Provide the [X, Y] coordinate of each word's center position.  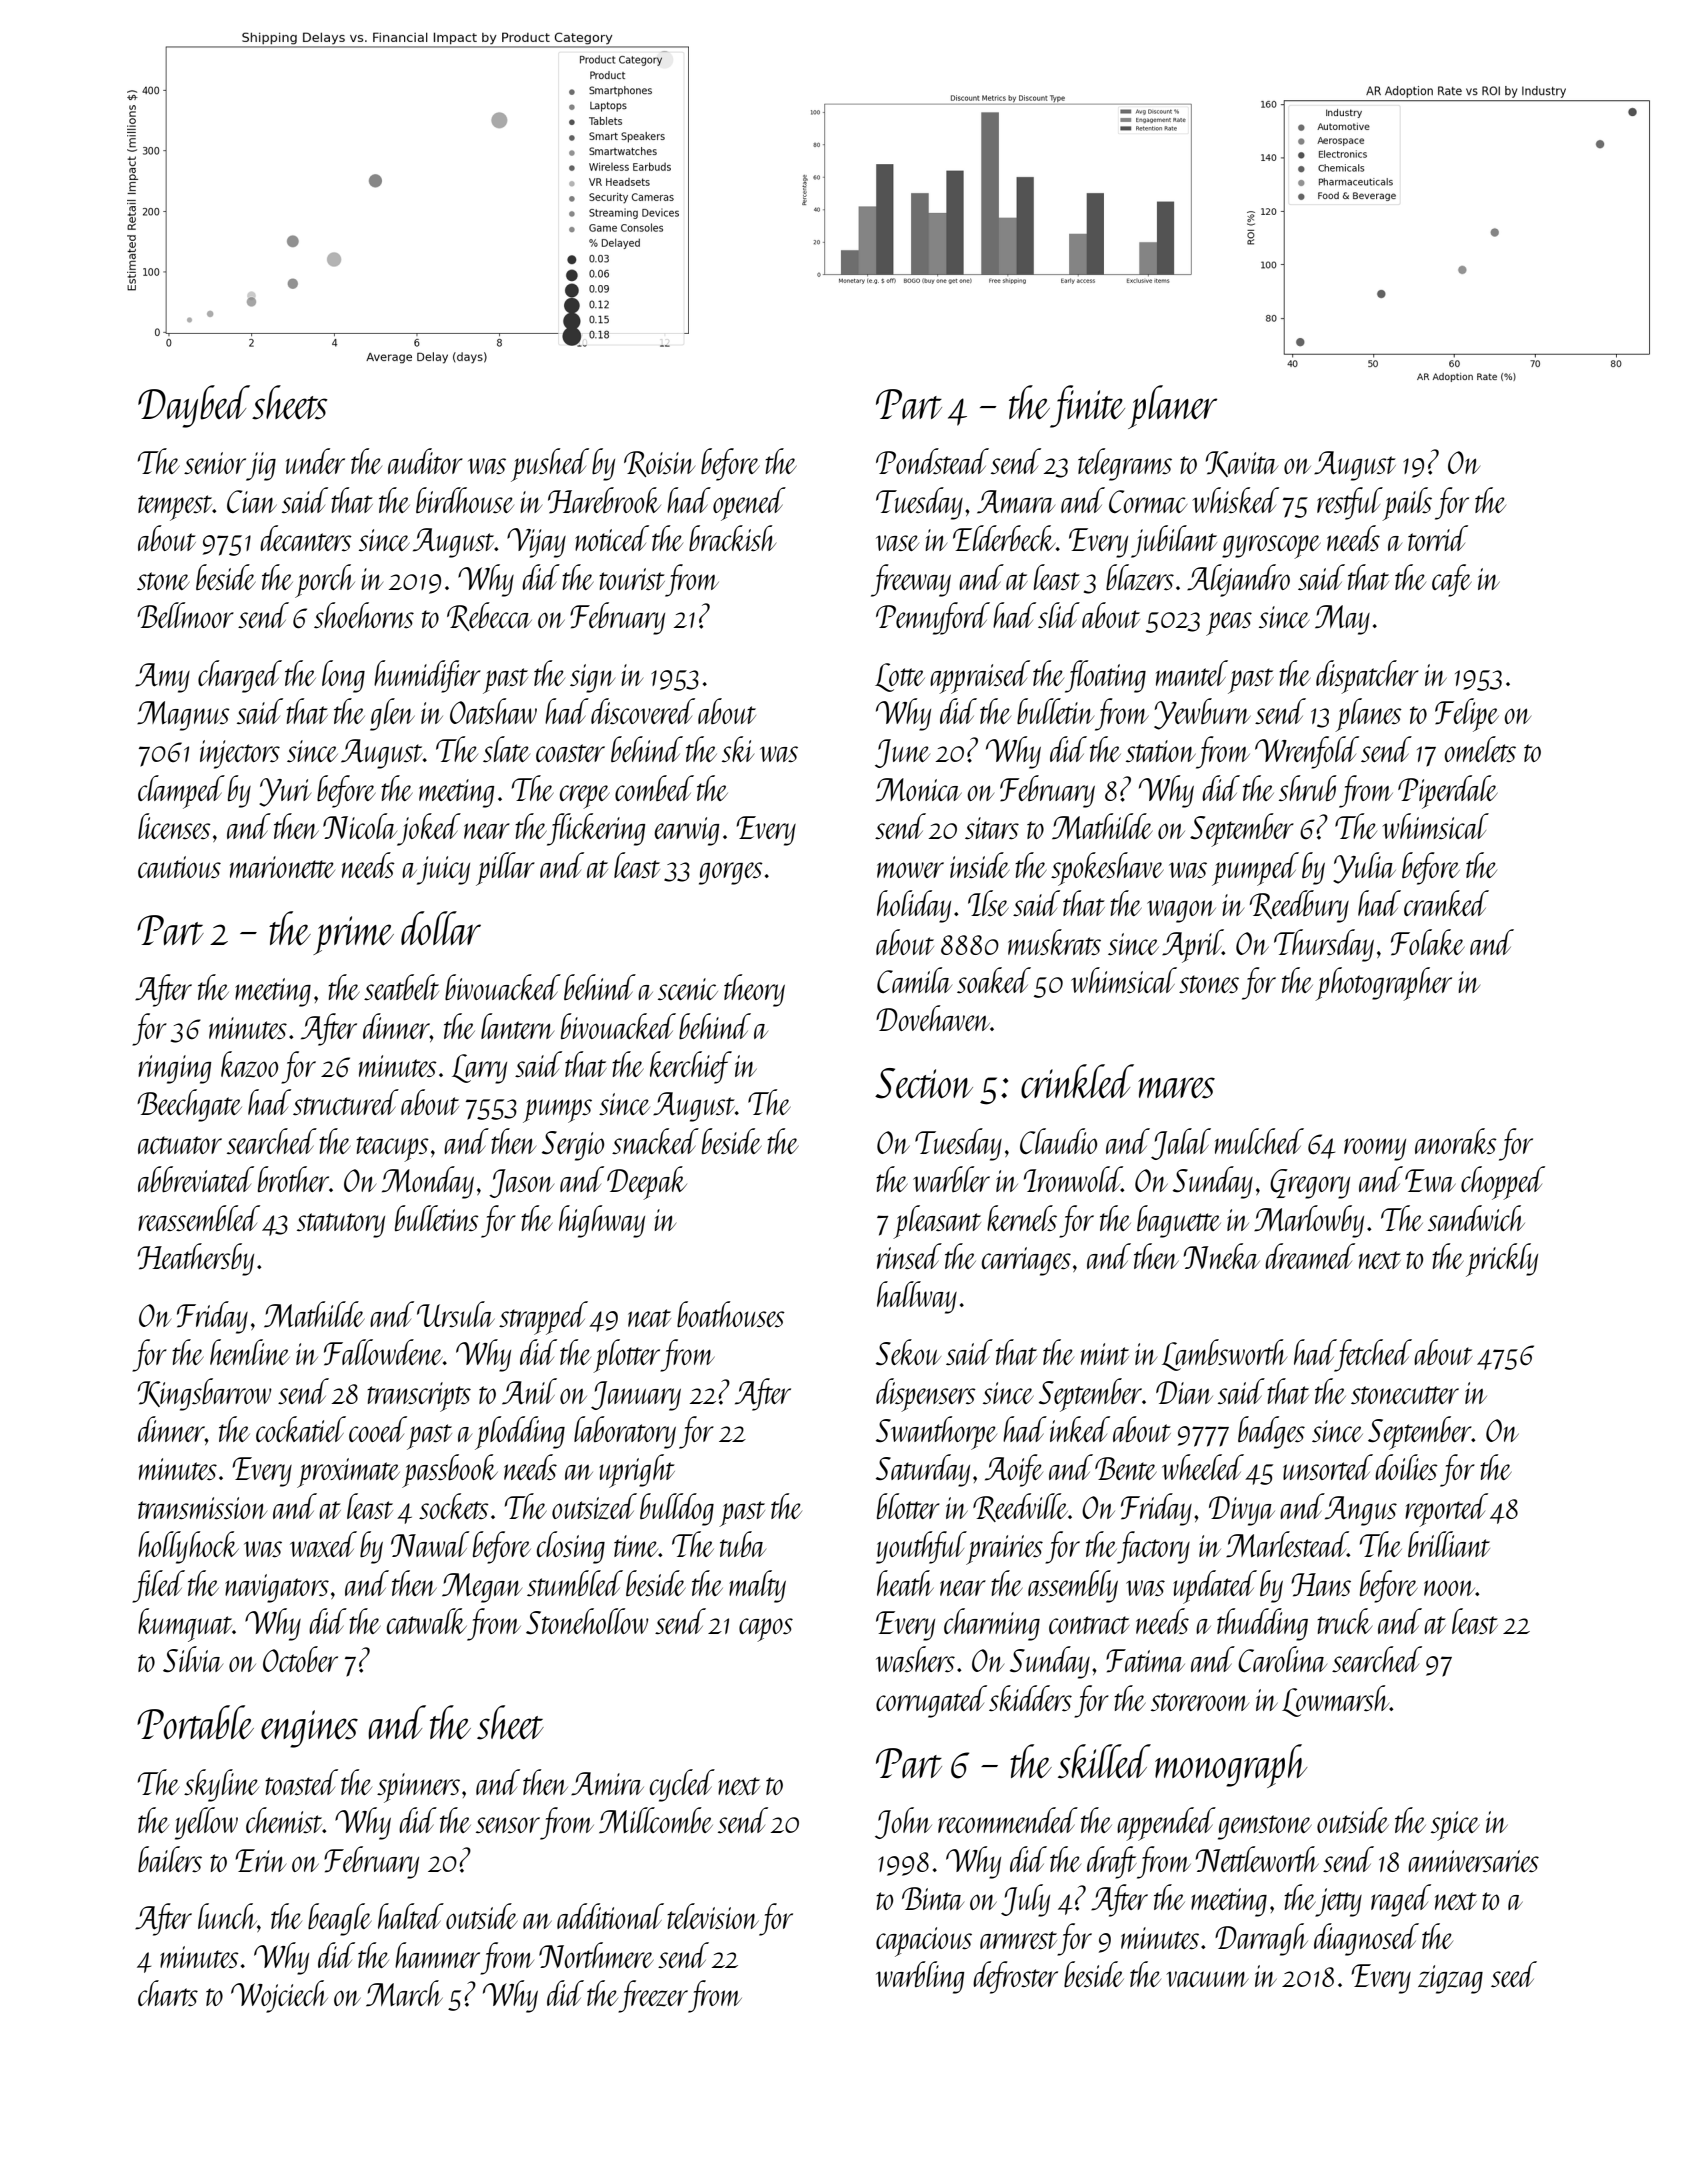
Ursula [456, 1314]
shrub [1308, 788]
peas [1229, 624]
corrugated [931, 1701]
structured [346, 1102]
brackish [732, 538]
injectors [240, 754]
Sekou [908, 1352]
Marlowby [1309, 1221]
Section [924, 1083]
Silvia [193, 1659]
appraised [980, 677]
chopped [1503, 1183]
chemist [284, 1820]
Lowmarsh [1336, 1701]
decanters [306, 538]
